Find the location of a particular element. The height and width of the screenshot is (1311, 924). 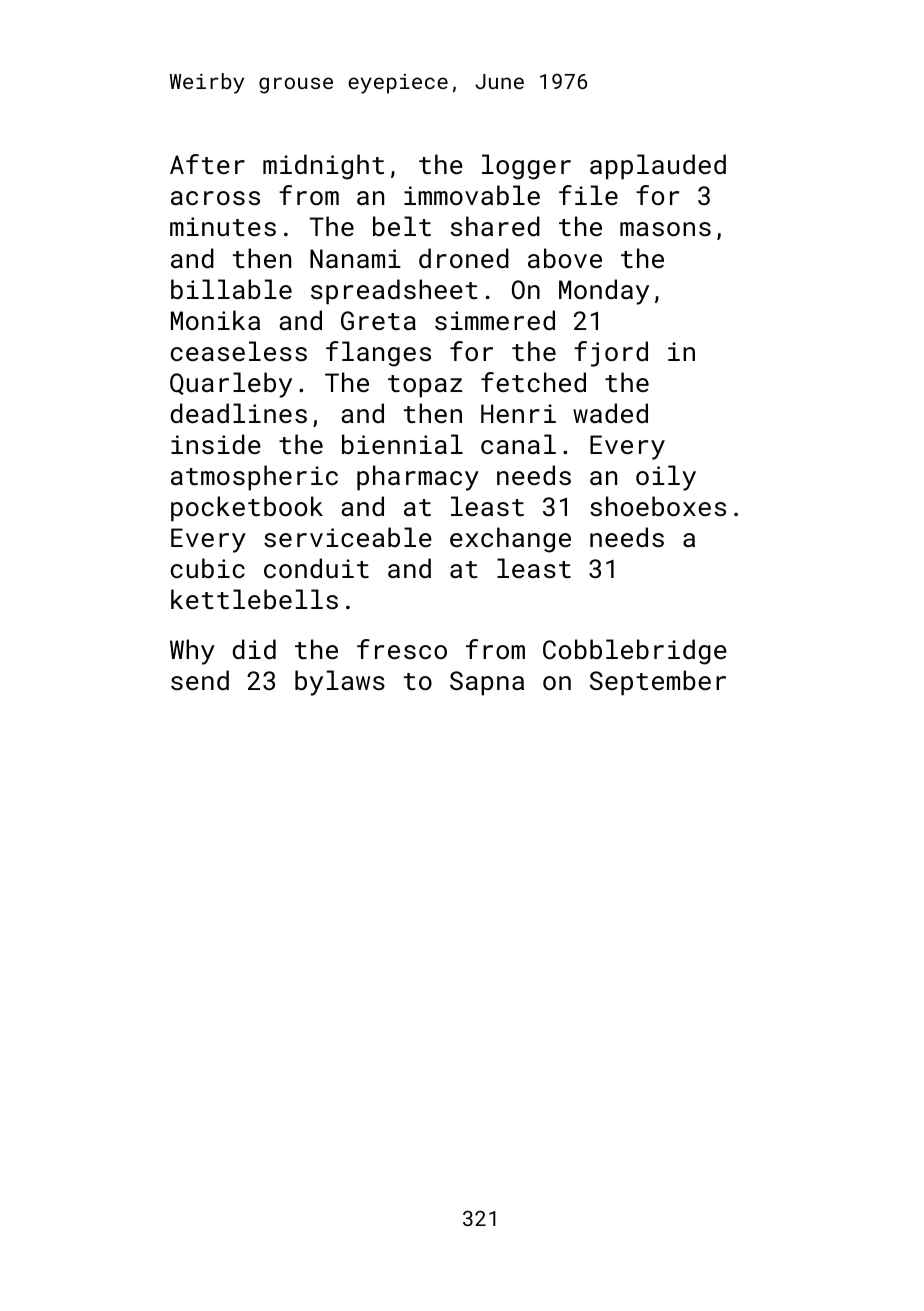

waded is located at coordinates (610, 413).
